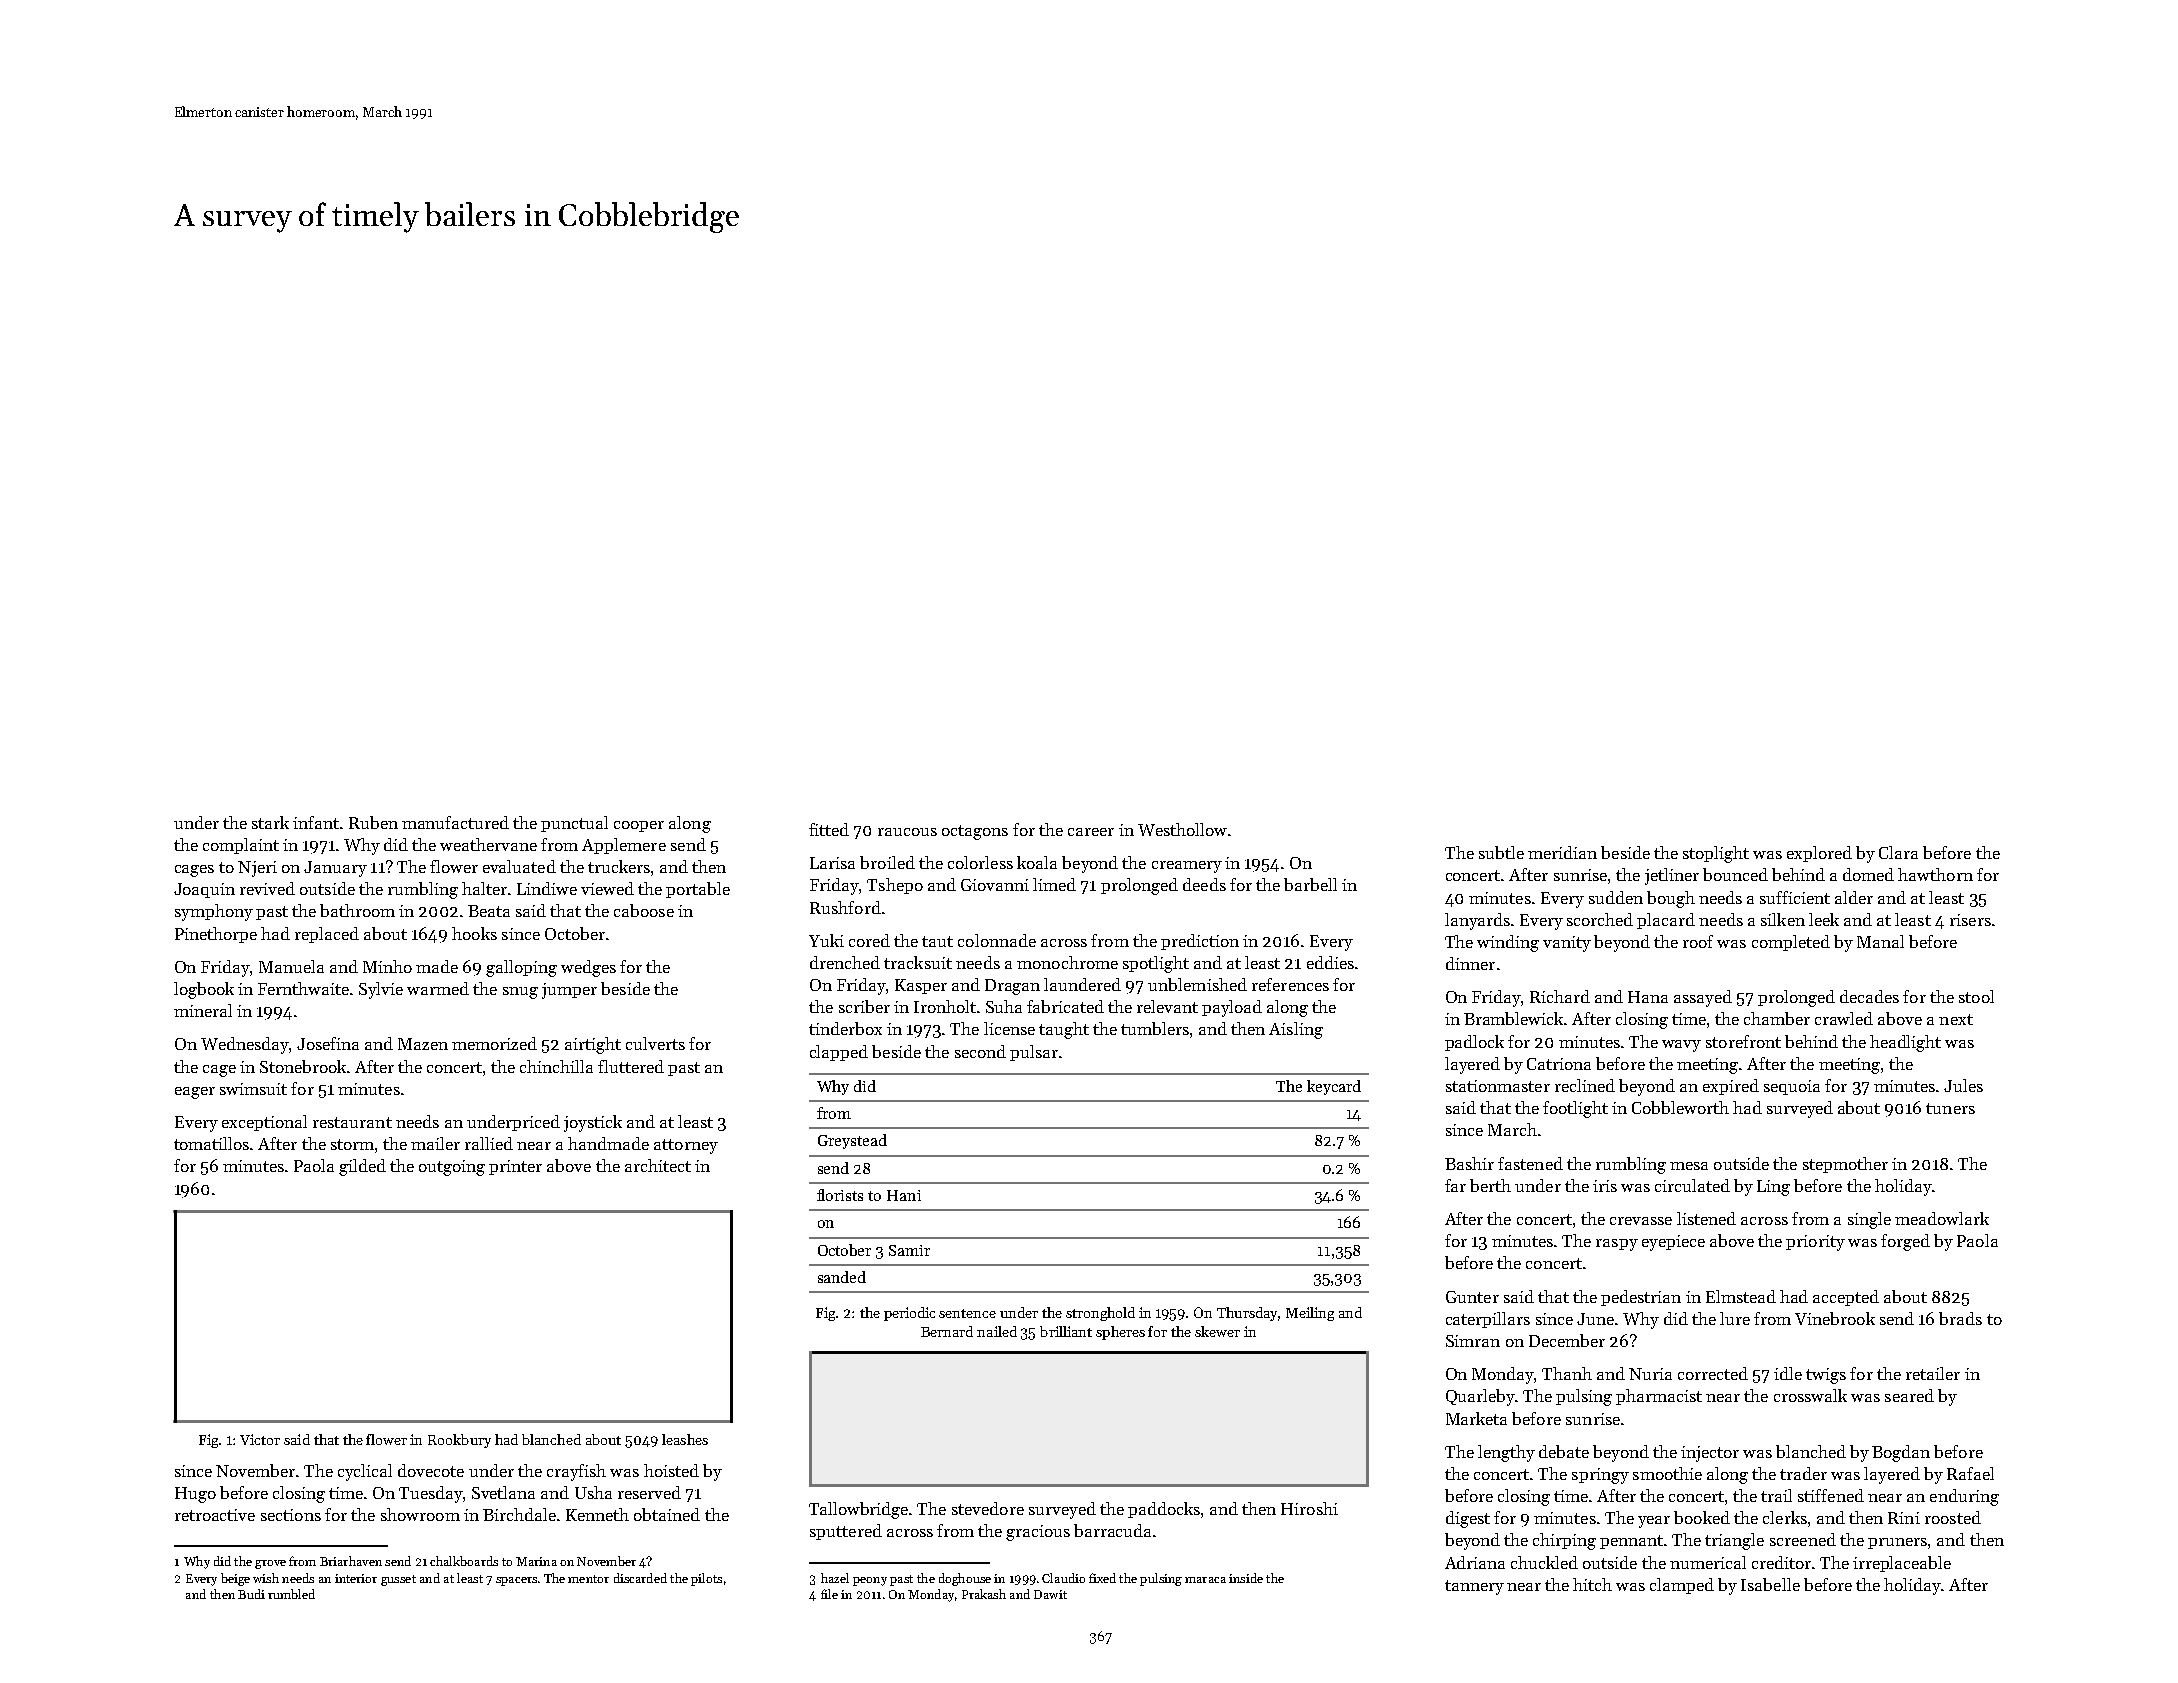 The image size is (2178, 1683). I want to click on manufactured, so click(455, 822).
